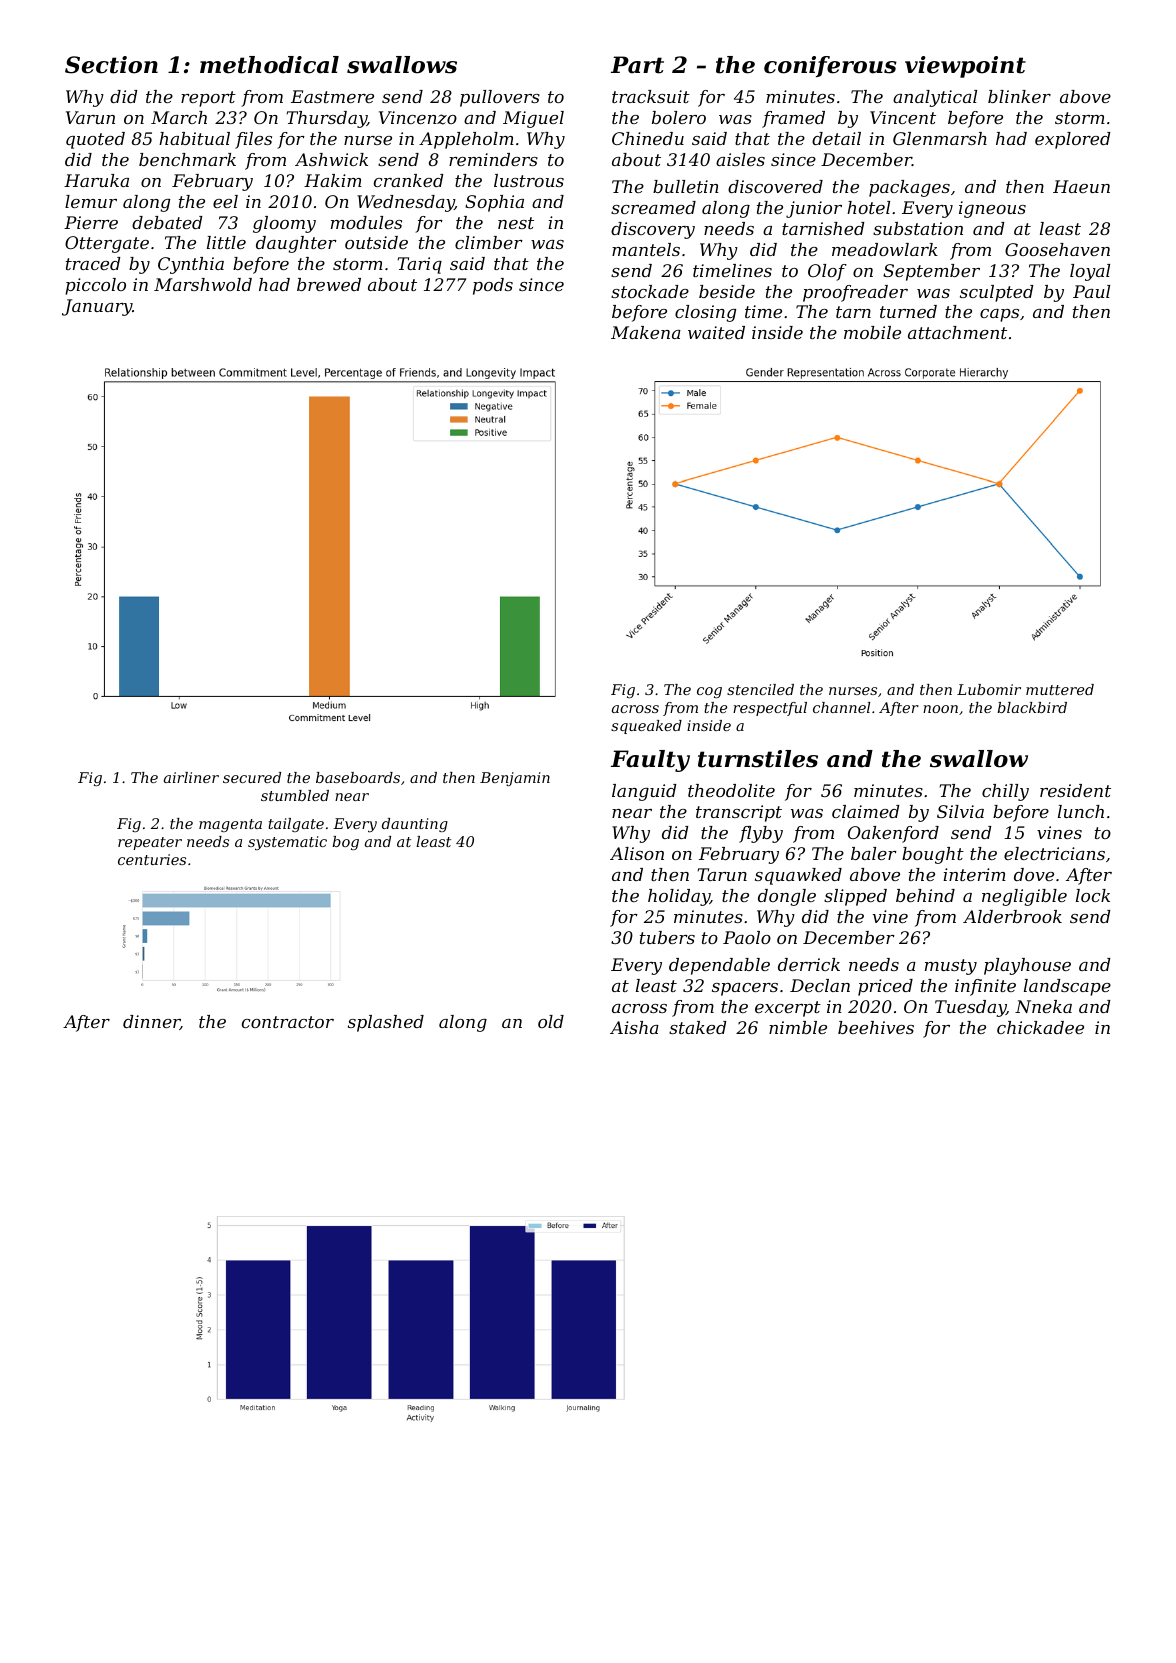 This screenshot has height=1663, width=1176. I want to click on mobile, so click(872, 332).
